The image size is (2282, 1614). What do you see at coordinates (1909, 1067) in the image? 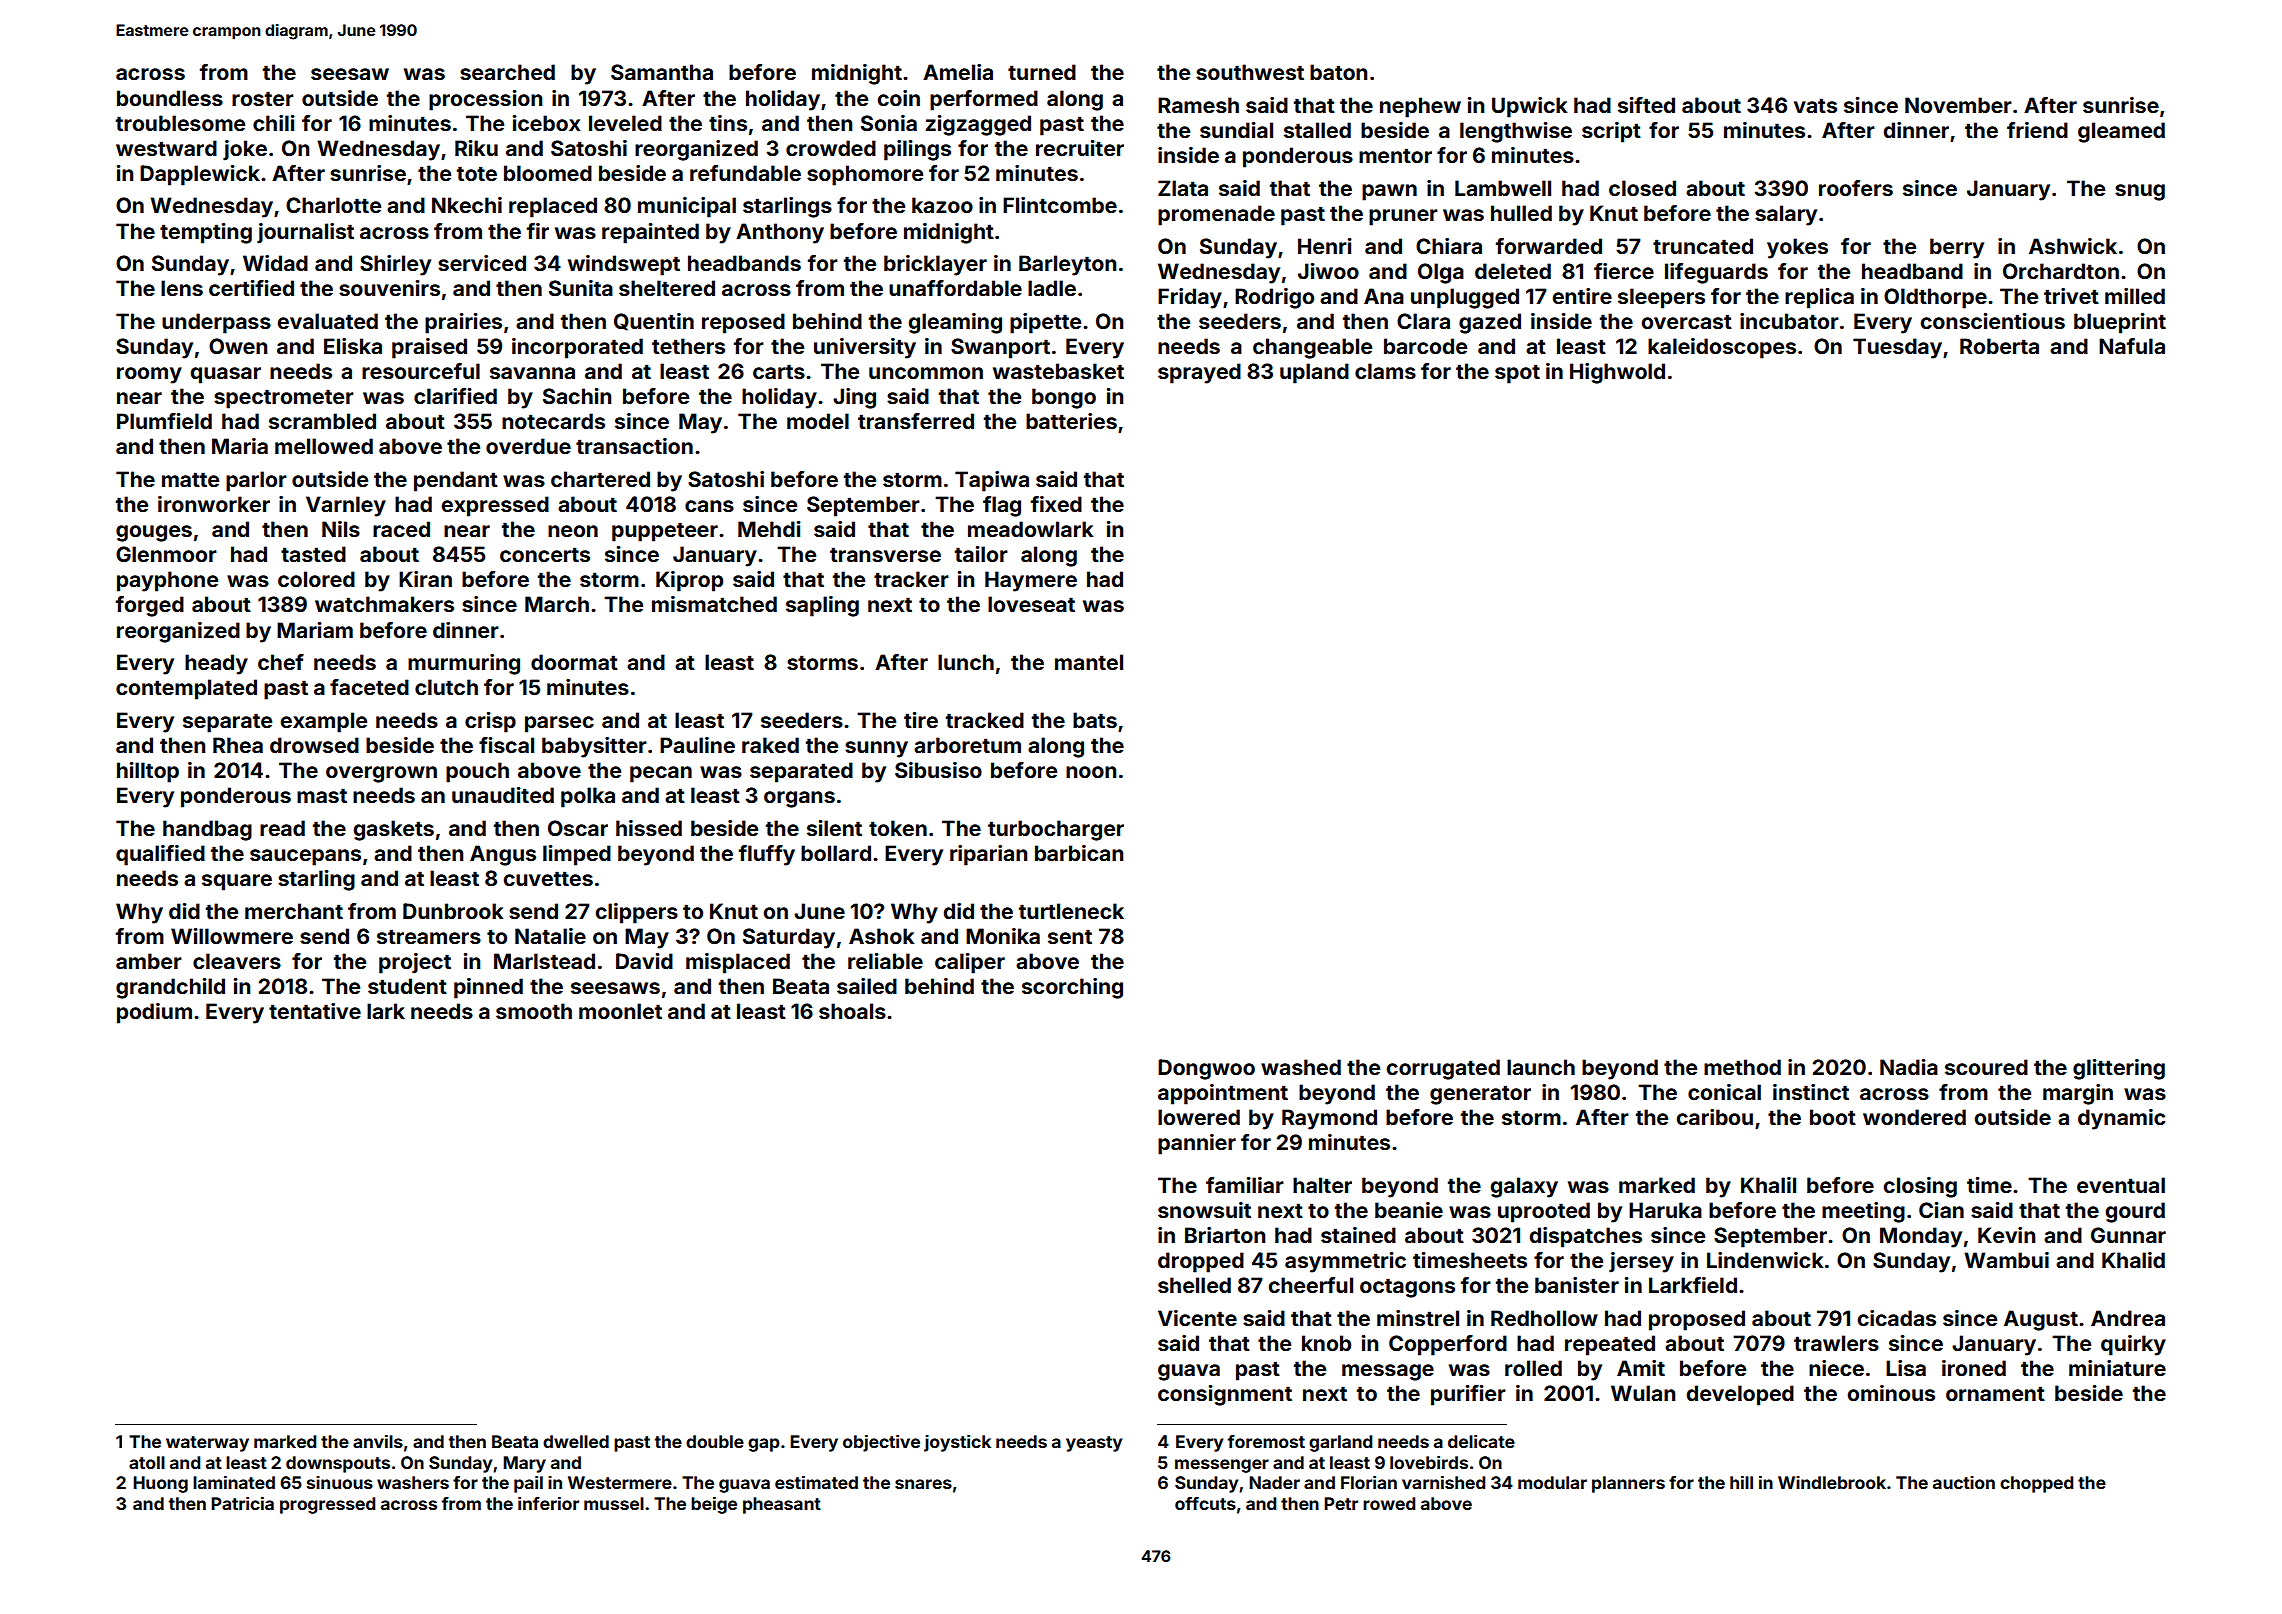
I see `Nadia` at bounding box center [1909, 1067].
